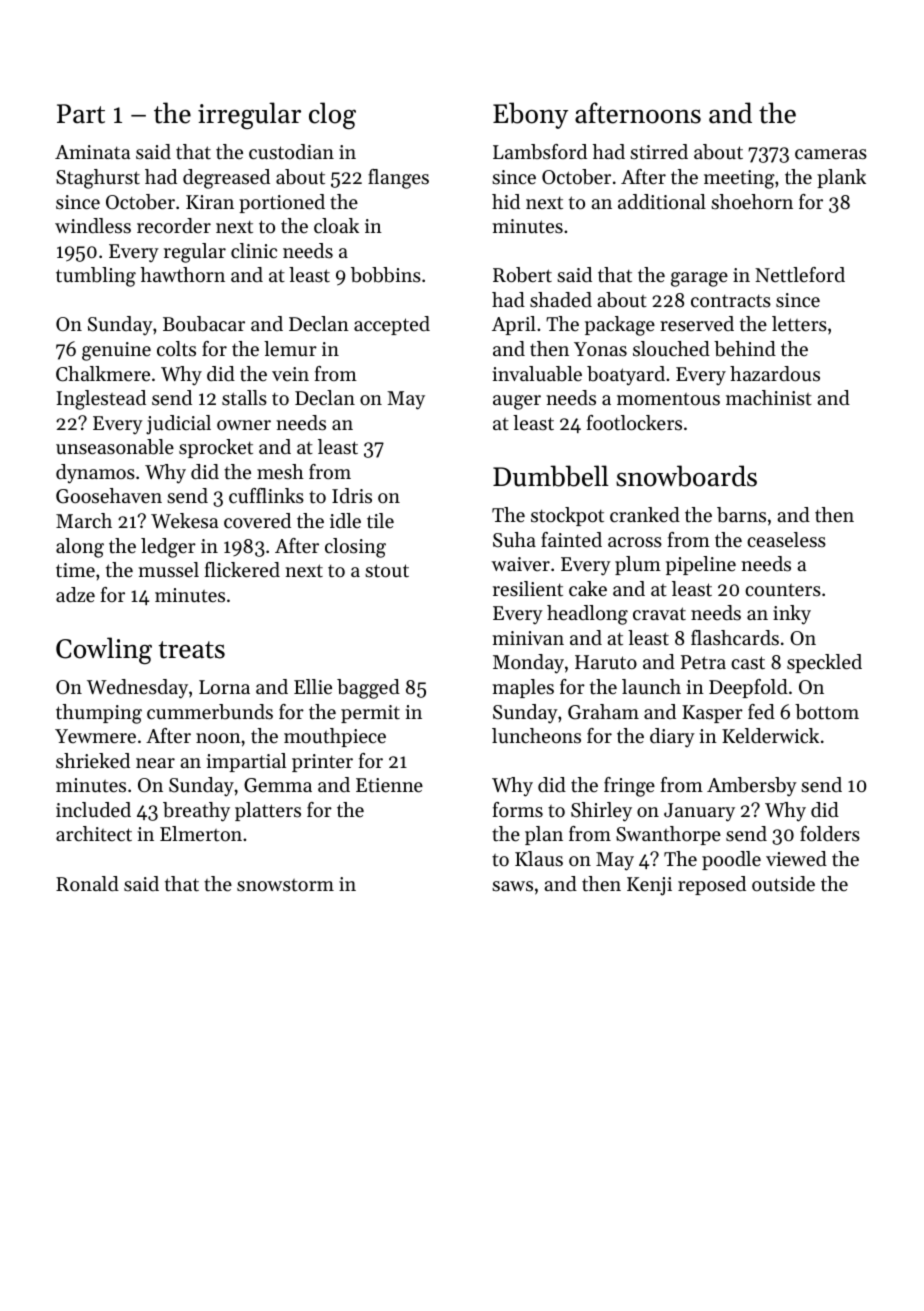  What do you see at coordinates (92, 152) in the screenshot?
I see `Aminata` at bounding box center [92, 152].
